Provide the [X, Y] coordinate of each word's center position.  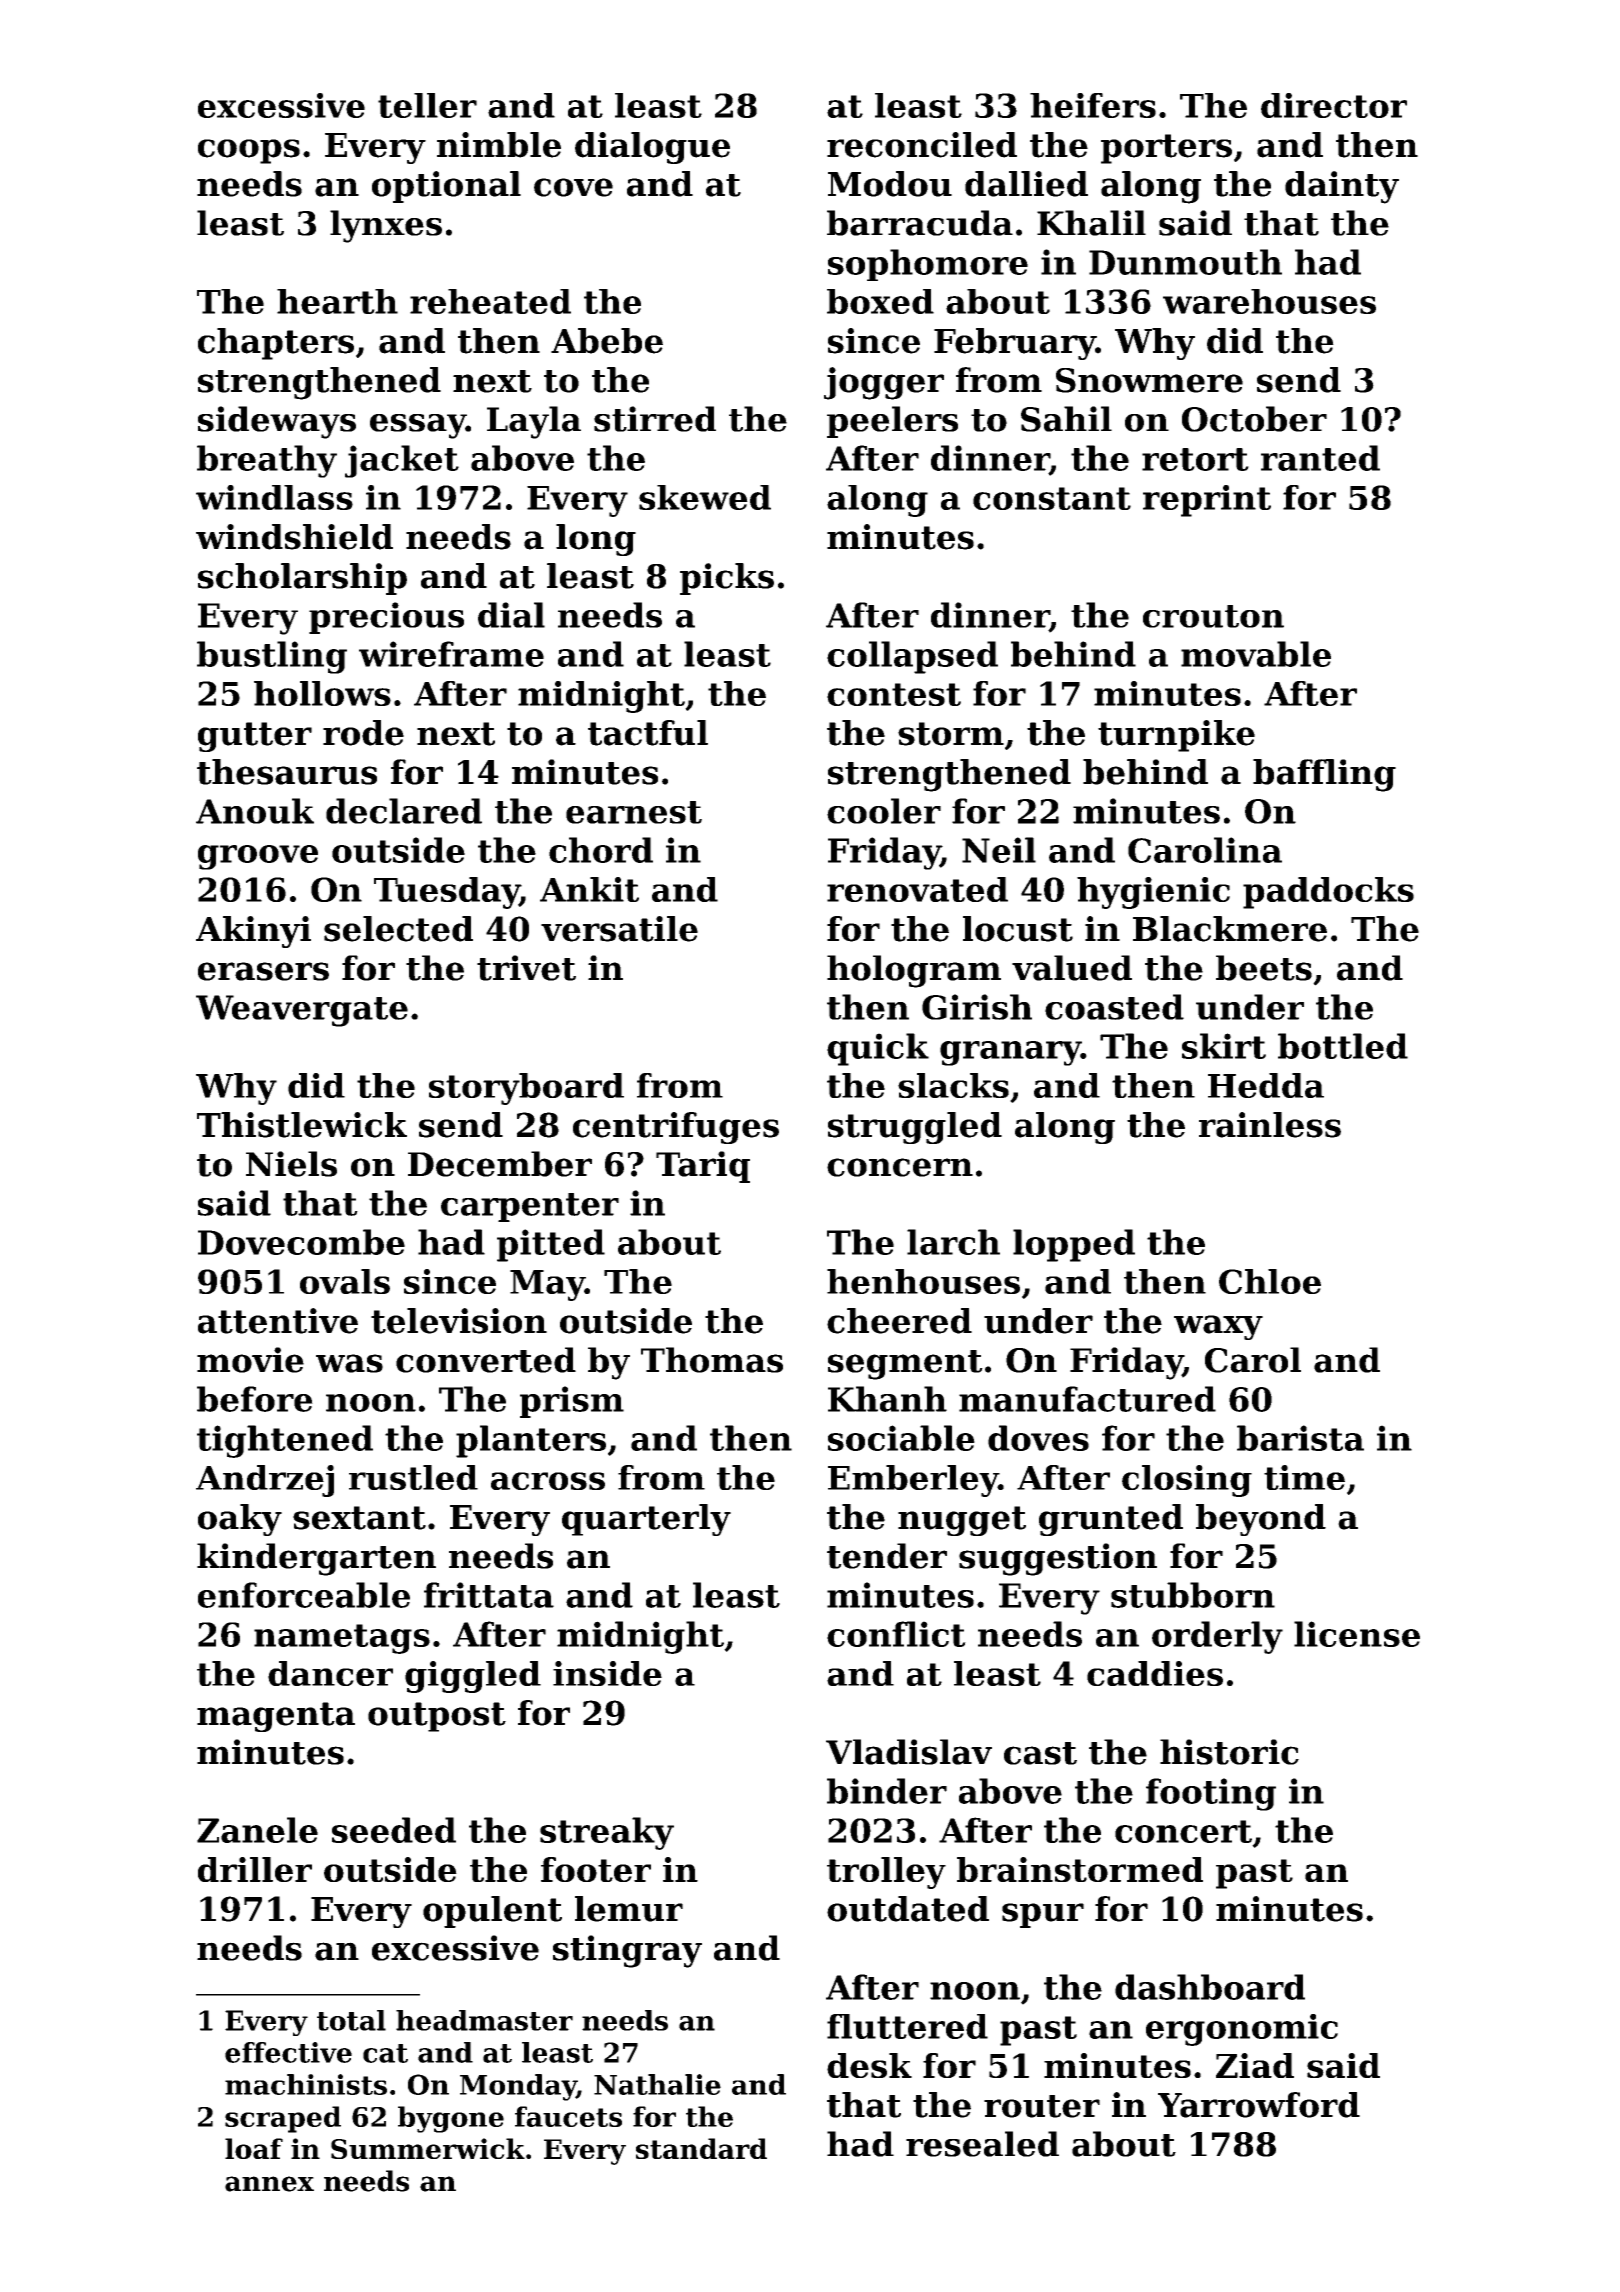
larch [953, 1242]
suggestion [1058, 1559]
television [459, 1321]
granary [1010, 1053]
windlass [274, 497]
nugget [962, 1521]
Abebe [607, 341]
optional [446, 187]
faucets [568, 2116]
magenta [276, 1717]
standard [701, 2148]
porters [1166, 149]
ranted [1320, 458]
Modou [890, 184]
